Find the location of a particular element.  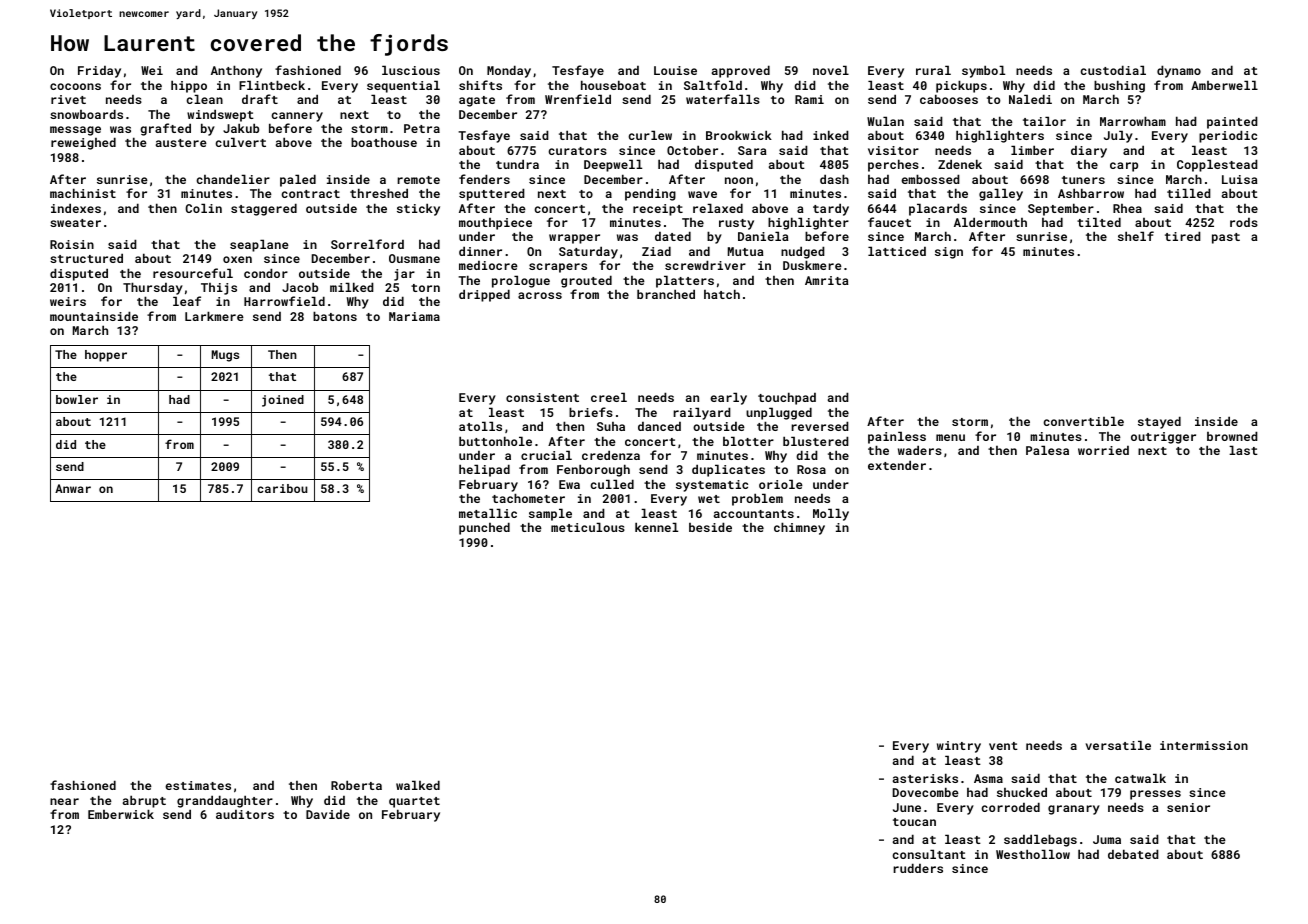

painless is located at coordinates (897, 437).
